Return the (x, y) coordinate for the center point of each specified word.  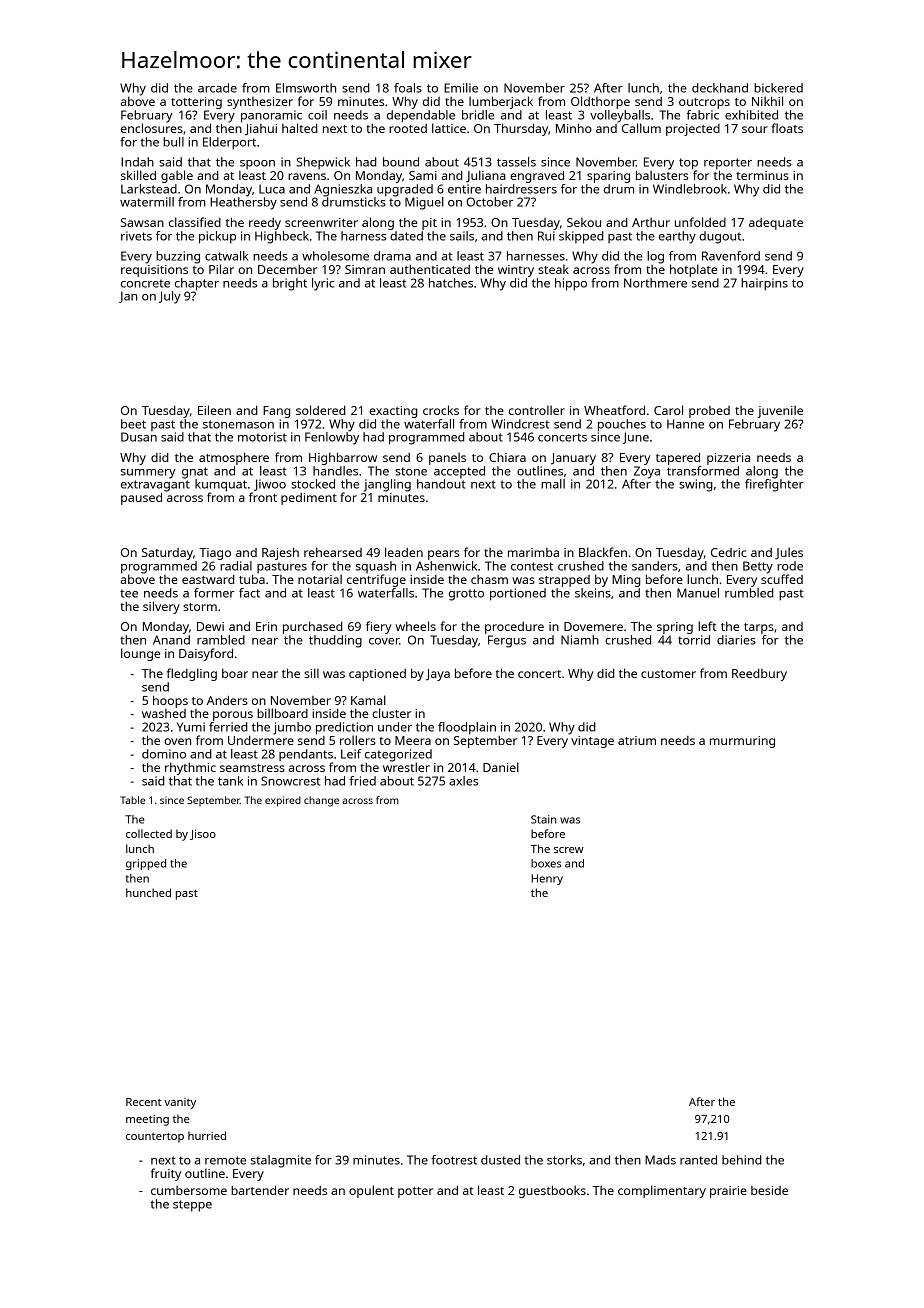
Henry (547, 879)
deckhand (720, 88)
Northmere (655, 283)
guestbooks (552, 1191)
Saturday (167, 554)
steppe (192, 1206)
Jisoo (203, 835)
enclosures (152, 128)
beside (769, 1190)
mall (553, 484)
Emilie (461, 88)
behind (742, 1160)
